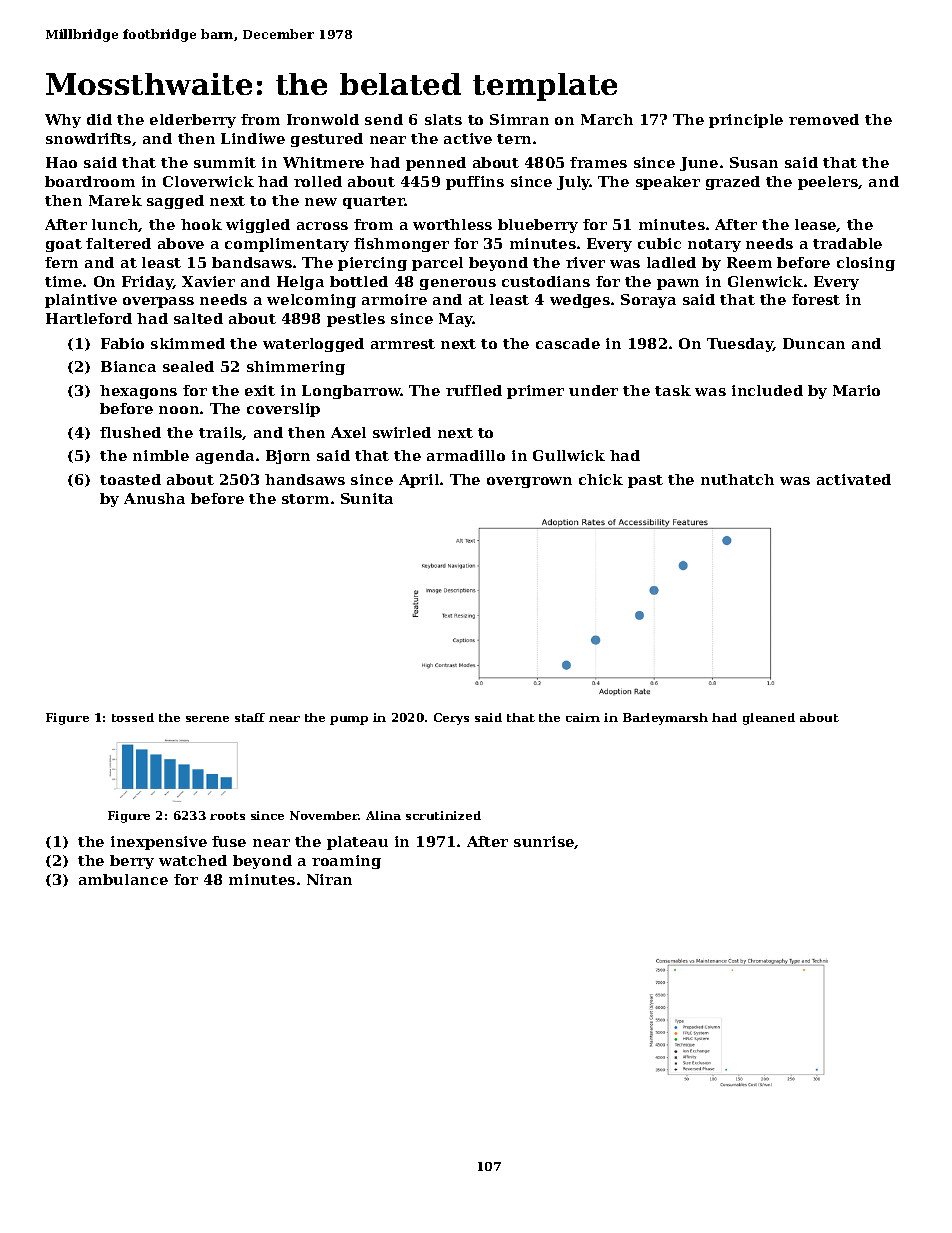  What do you see at coordinates (645, 481) in the screenshot?
I see `past` at bounding box center [645, 481].
